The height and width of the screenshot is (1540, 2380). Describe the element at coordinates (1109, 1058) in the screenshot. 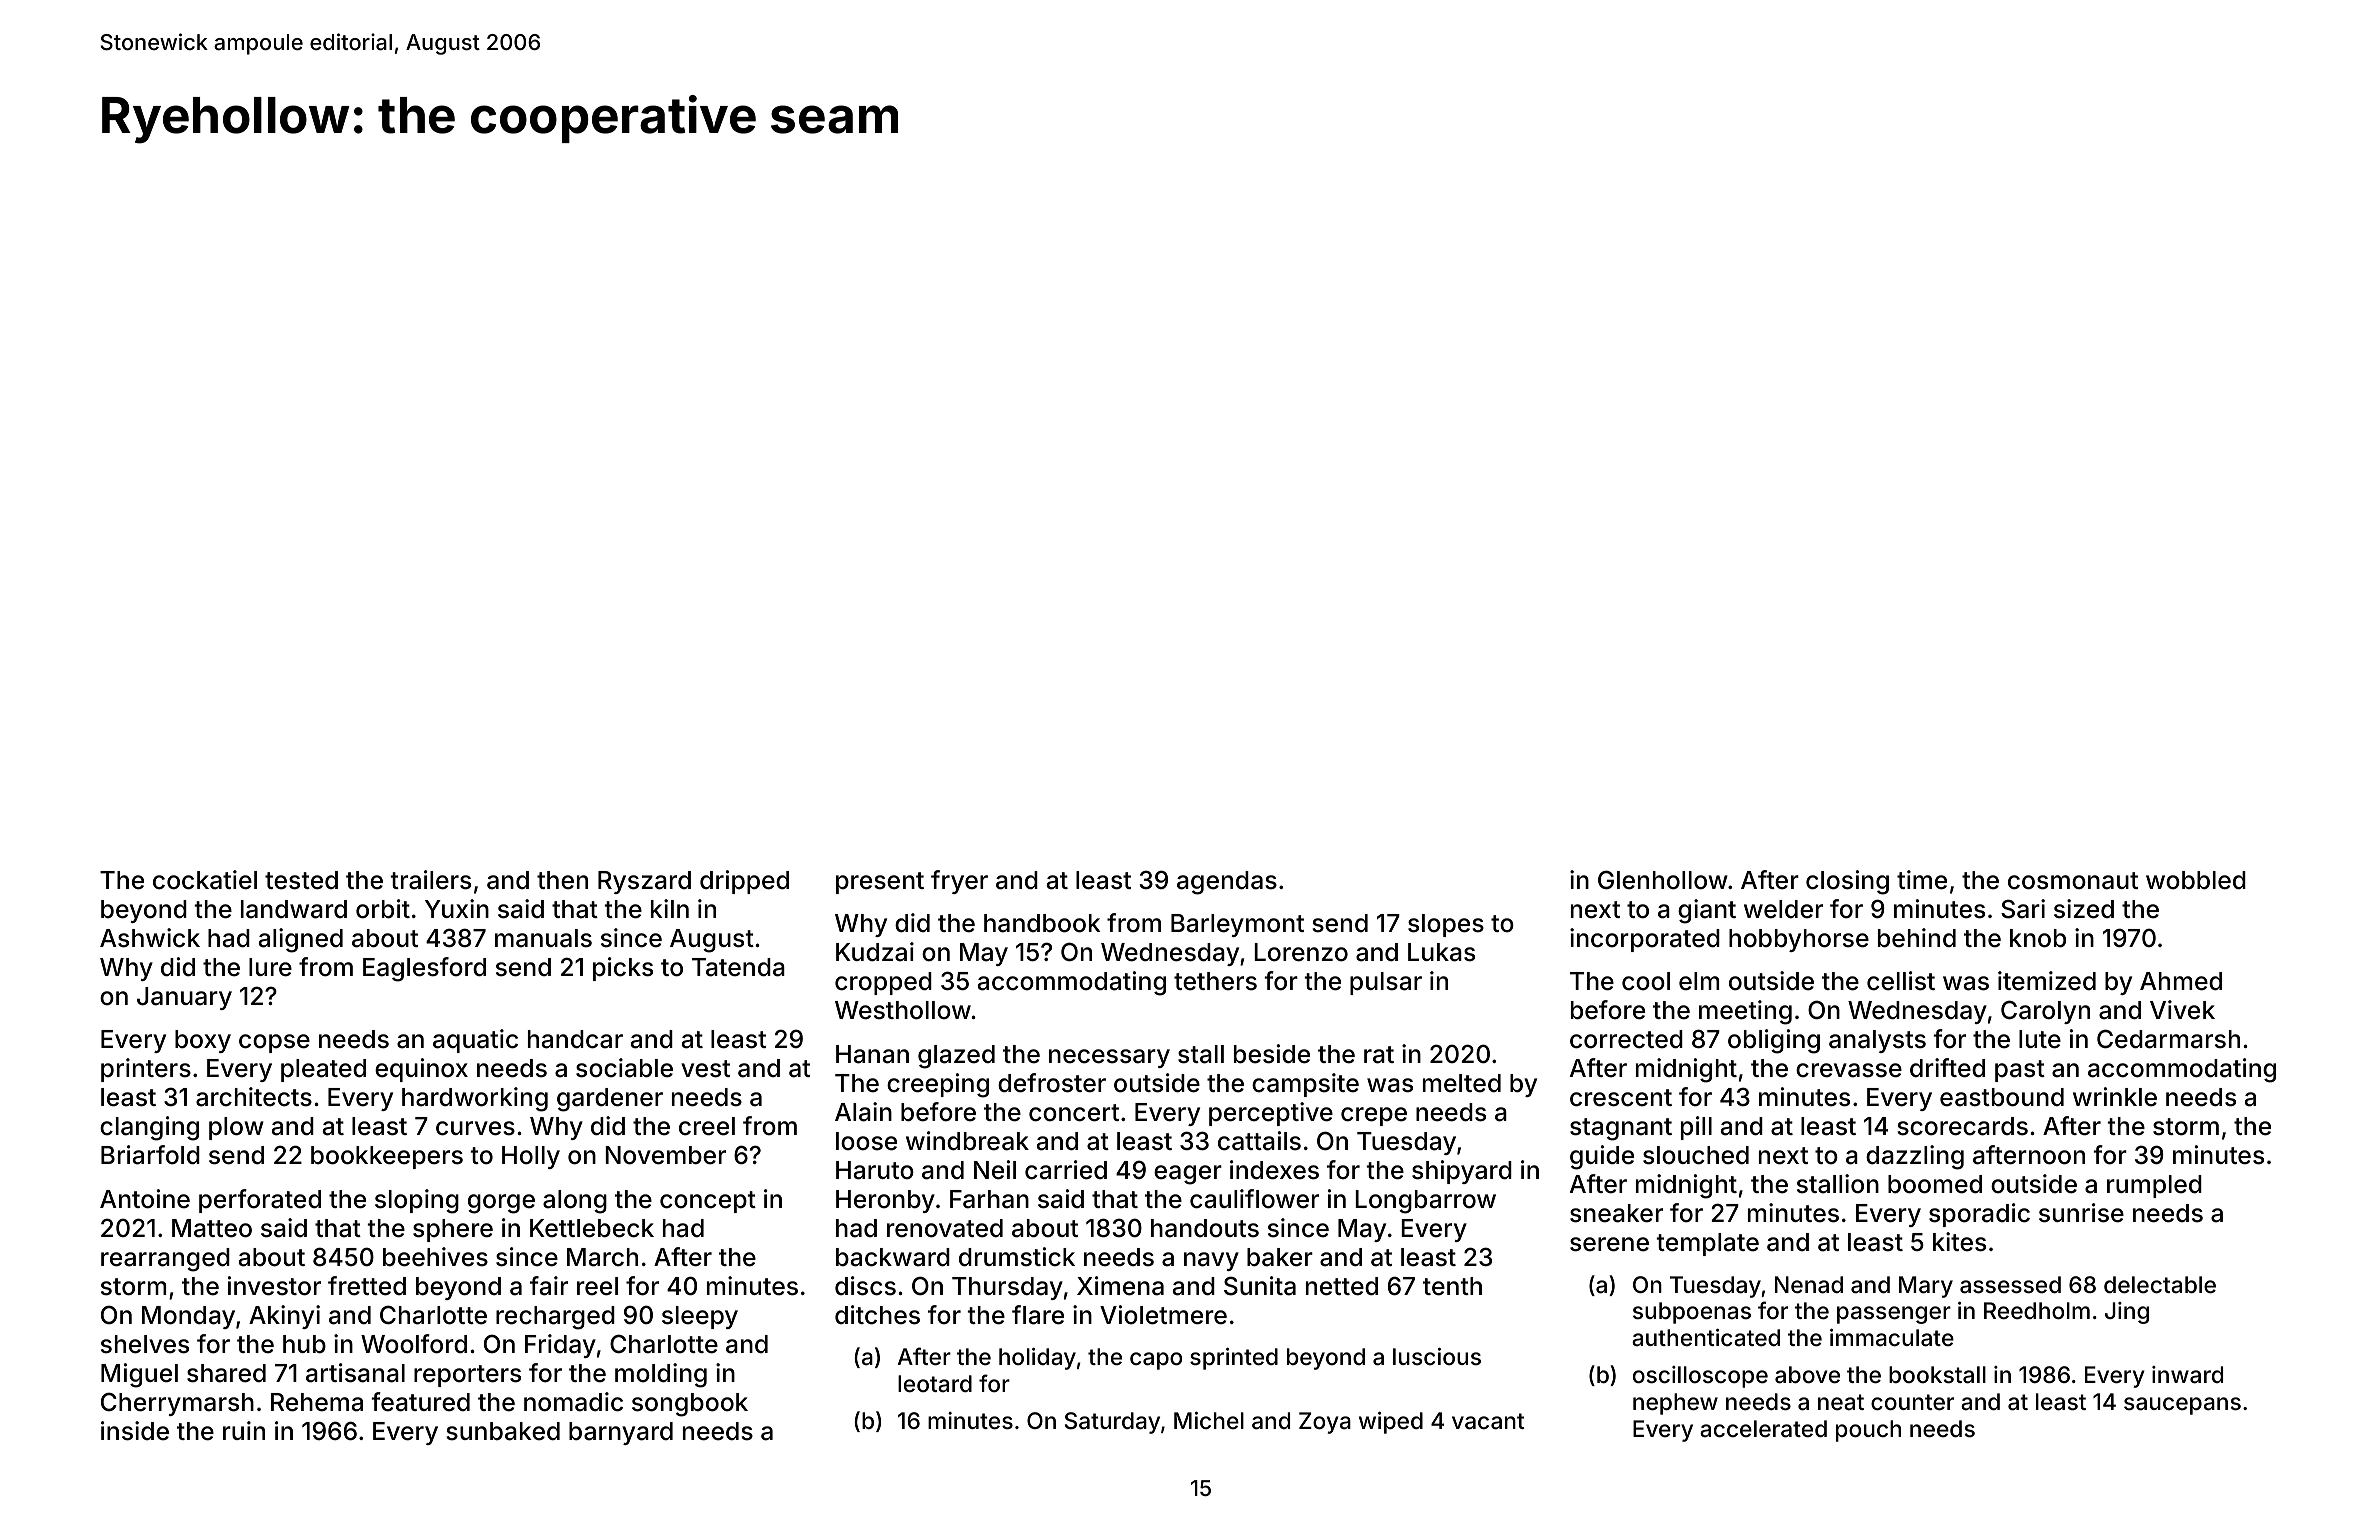

I see `necessary` at that location.
